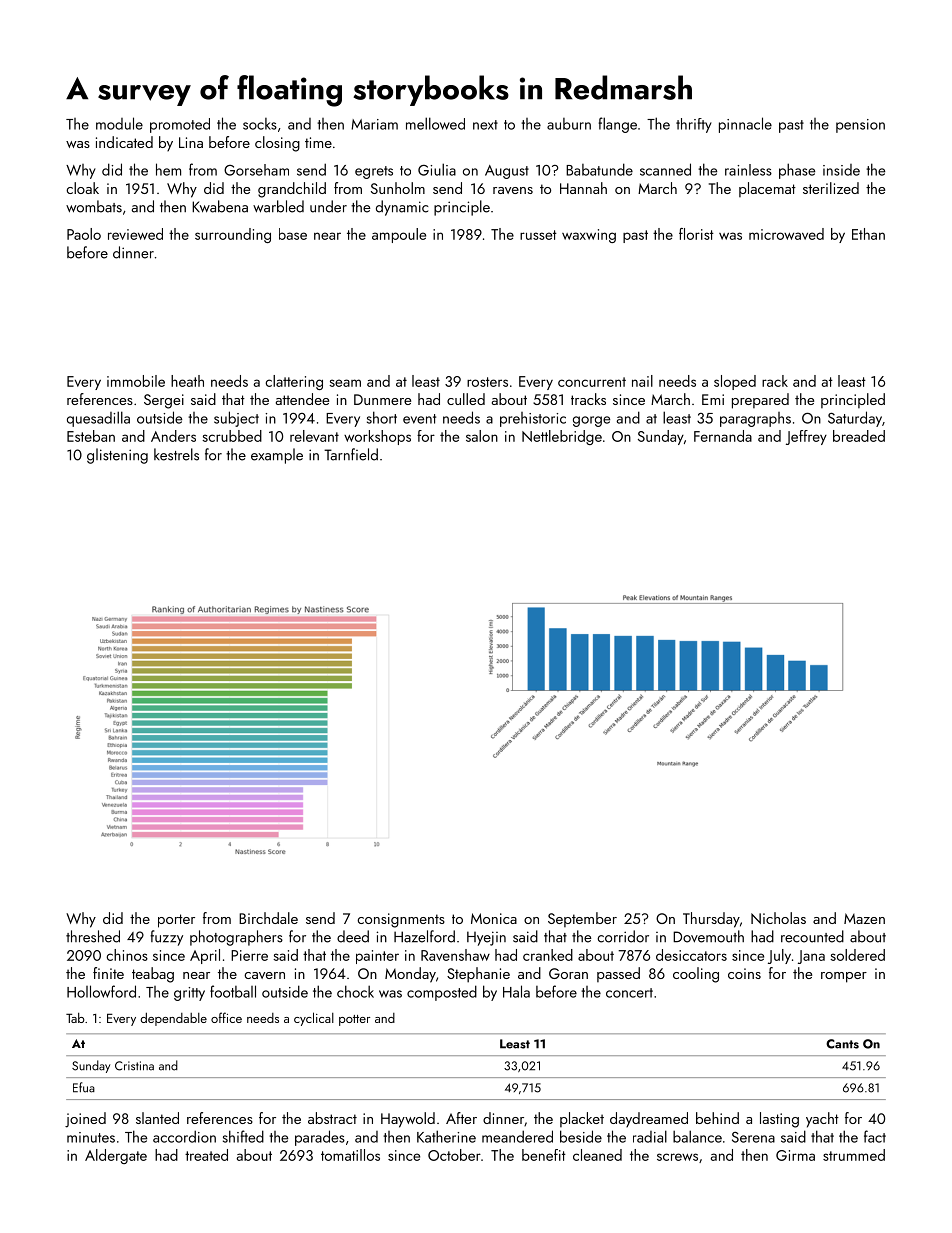  I want to click on pension, so click(860, 126).
